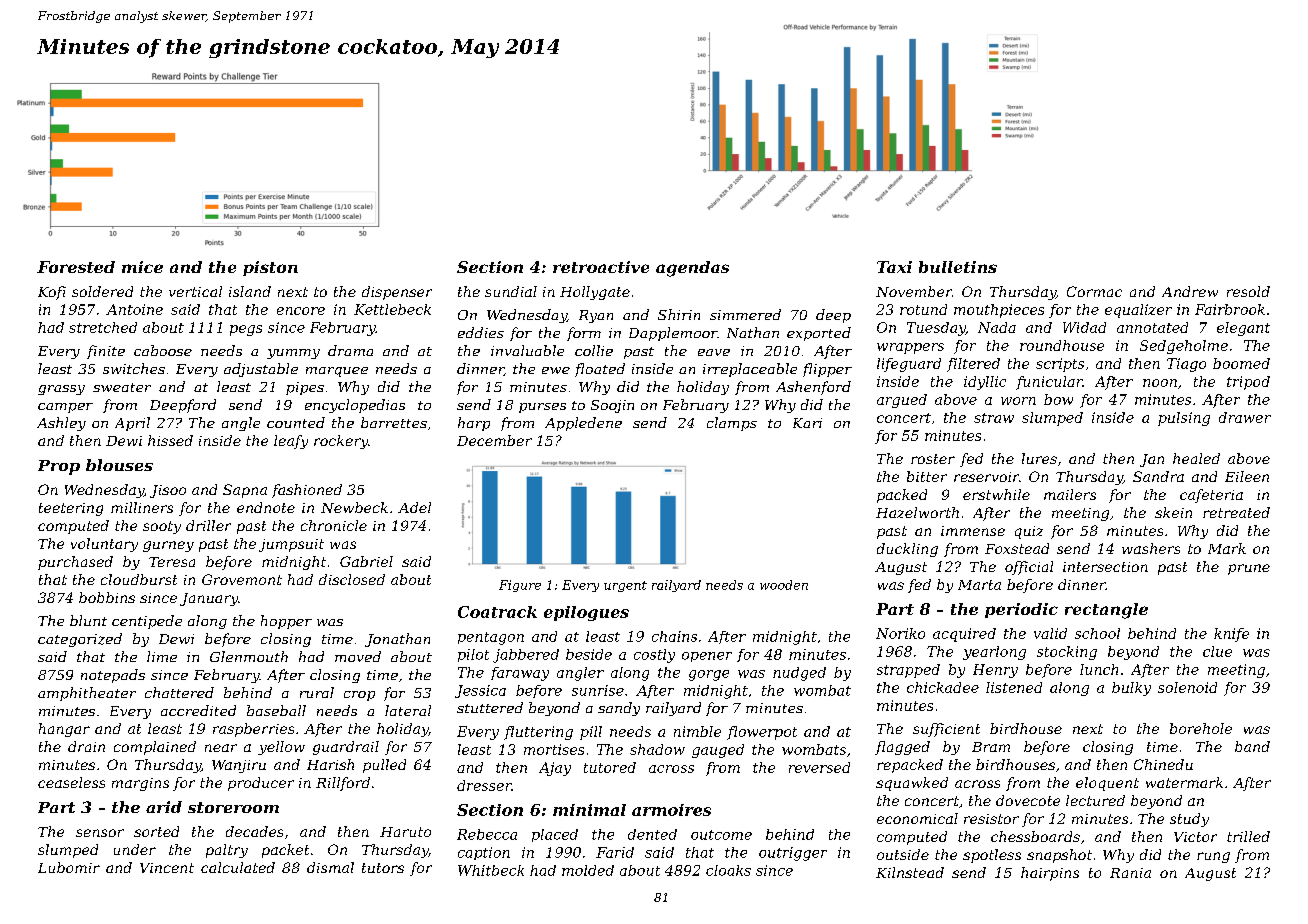 This screenshot has width=1308, height=924. Describe the element at coordinates (142, 267) in the screenshot. I see `mice` at that location.
